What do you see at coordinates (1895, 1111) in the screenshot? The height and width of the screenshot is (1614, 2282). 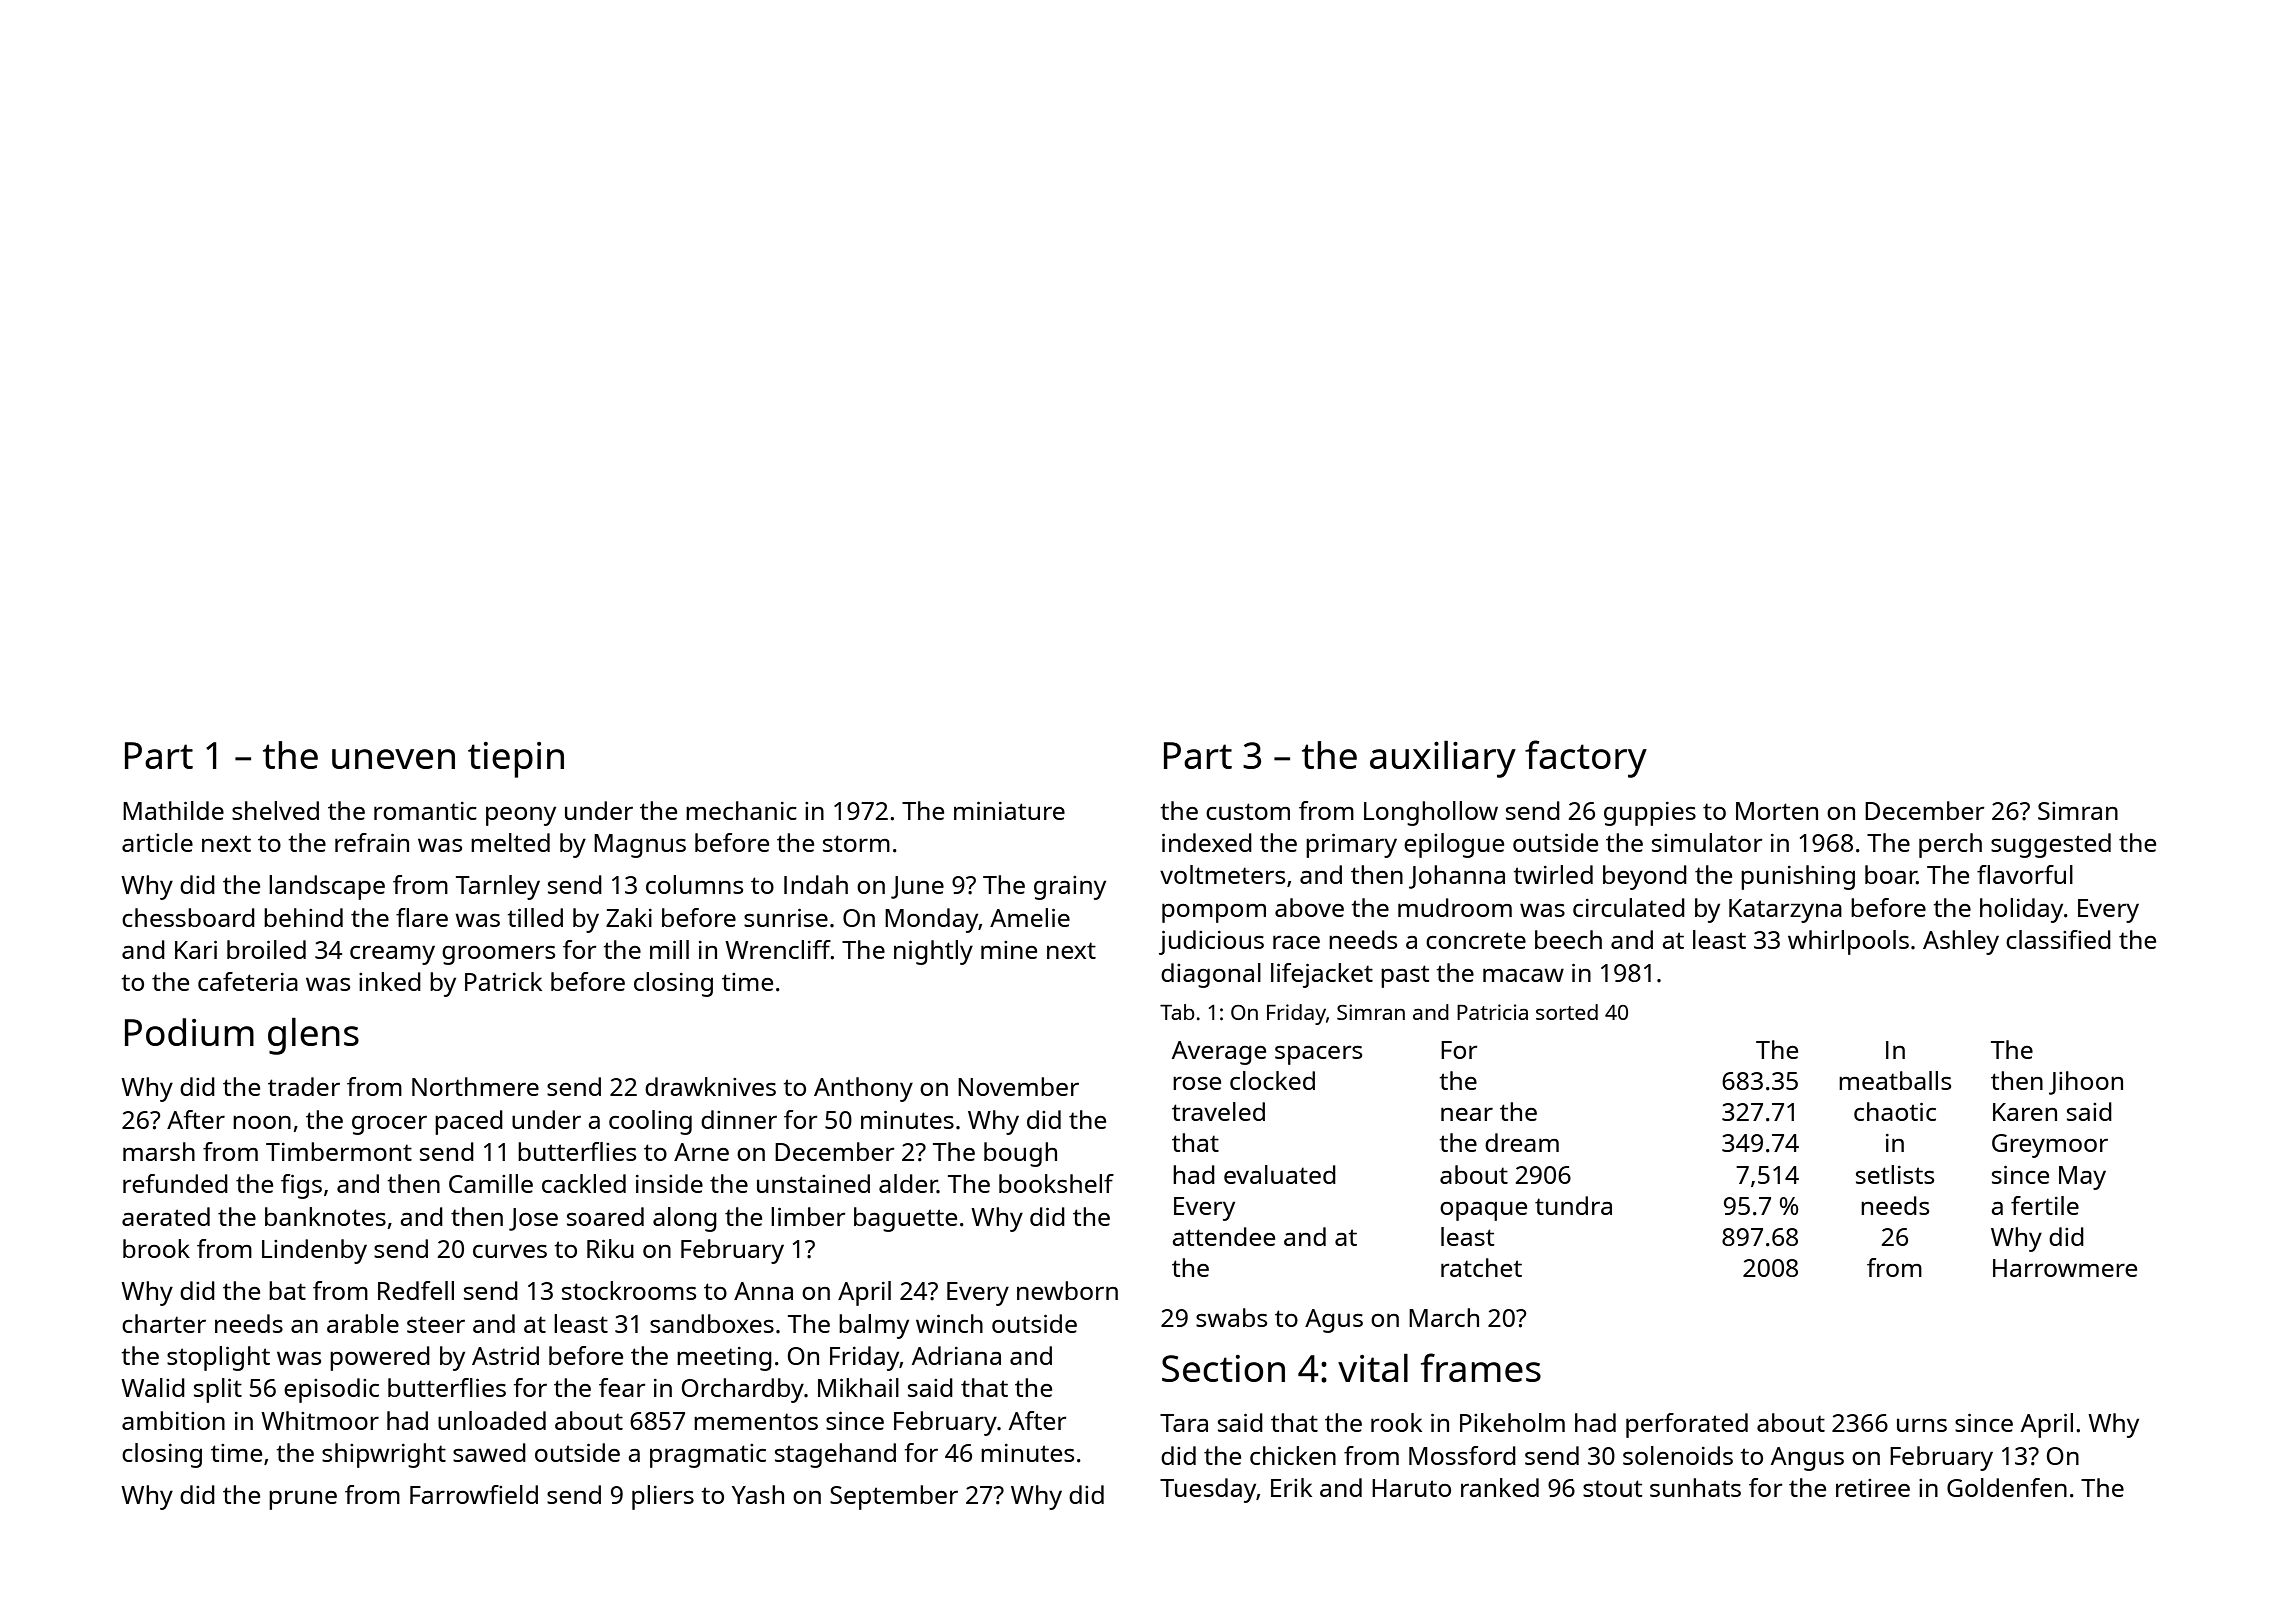 I see `chaotic` at bounding box center [1895, 1111].
